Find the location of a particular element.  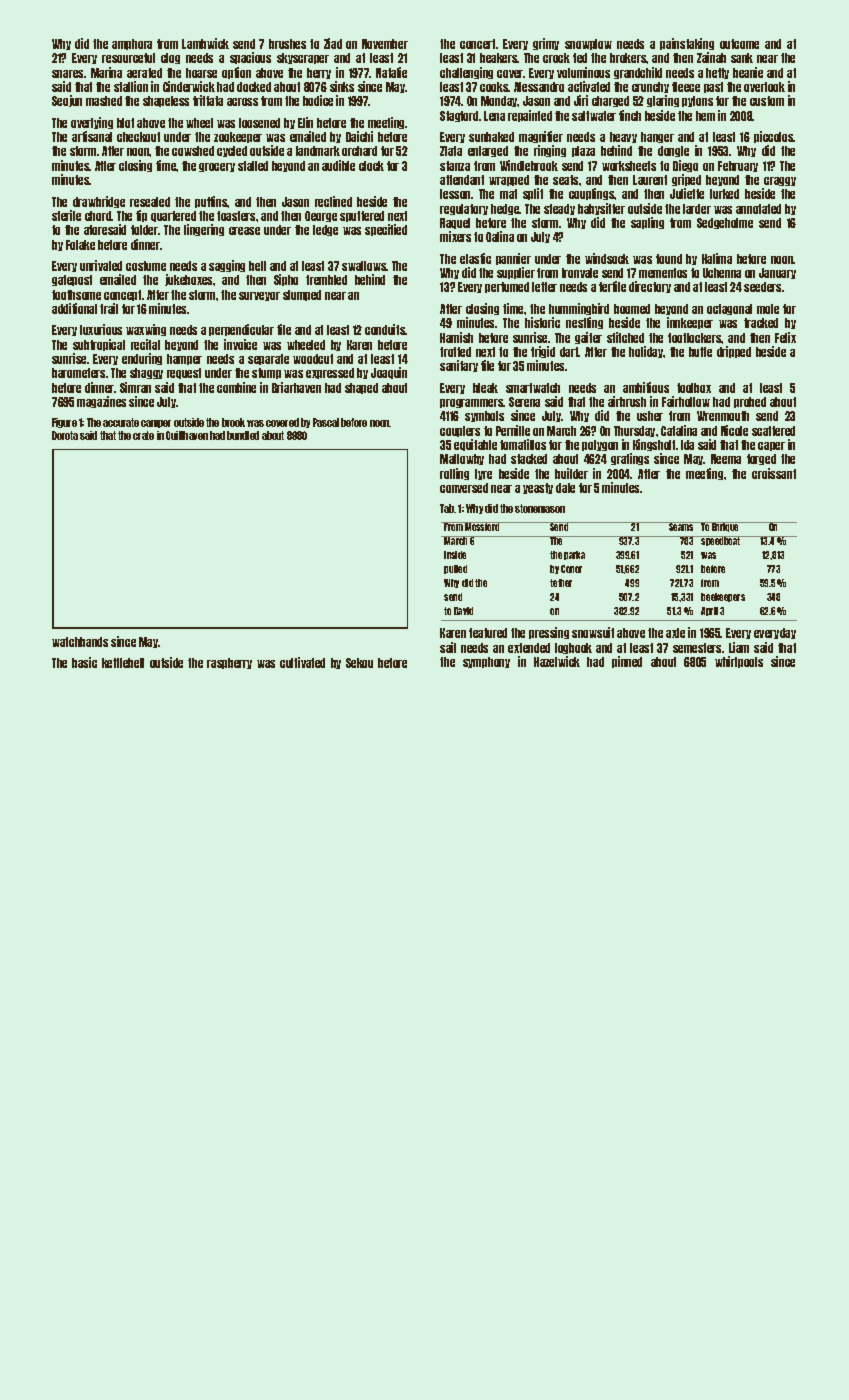

larder is located at coordinates (697, 209).
